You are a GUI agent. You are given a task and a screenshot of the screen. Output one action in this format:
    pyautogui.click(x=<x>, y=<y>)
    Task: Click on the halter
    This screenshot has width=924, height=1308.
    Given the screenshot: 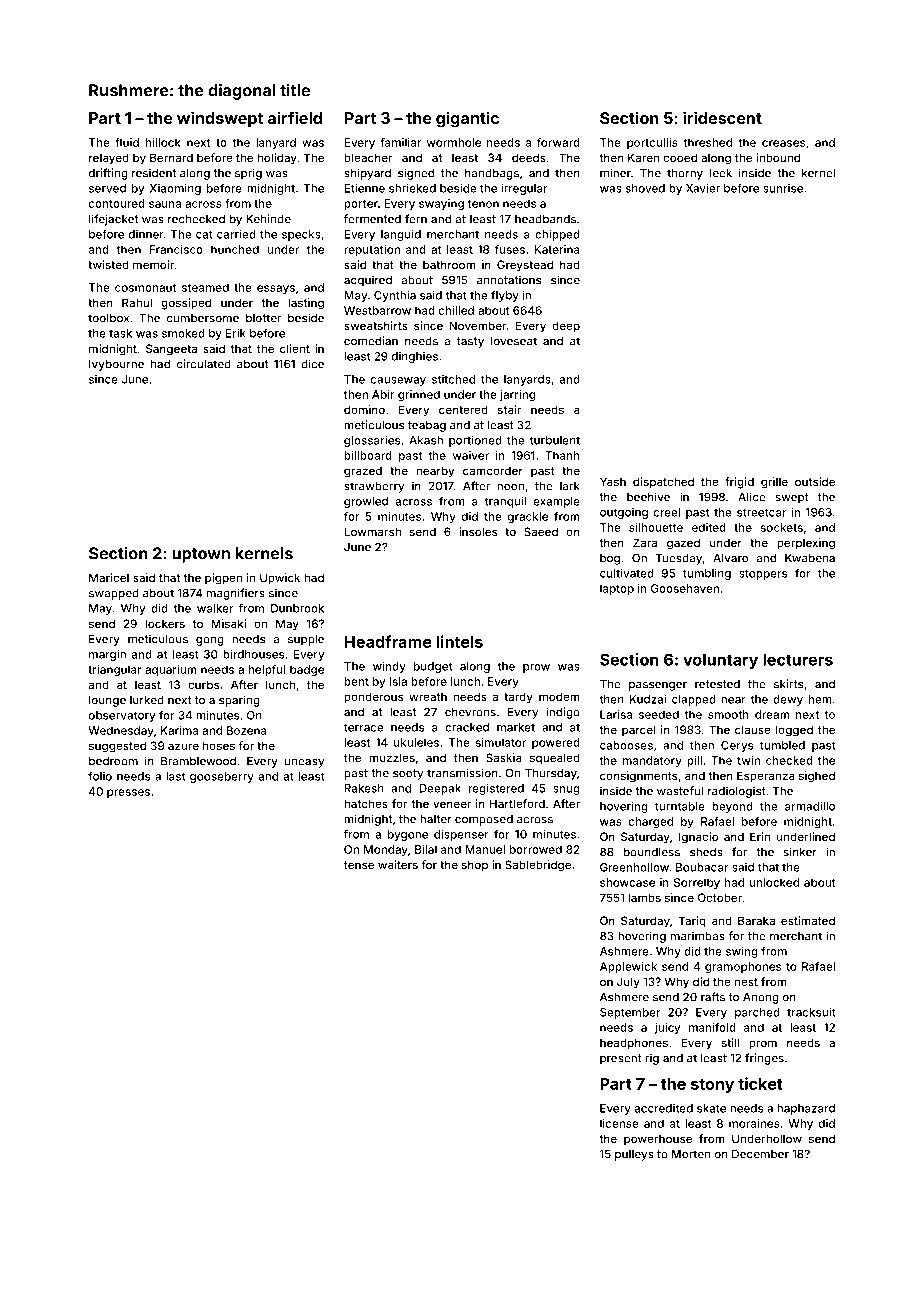 What is the action you would take?
    pyautogui.click(x=436, y=819)
